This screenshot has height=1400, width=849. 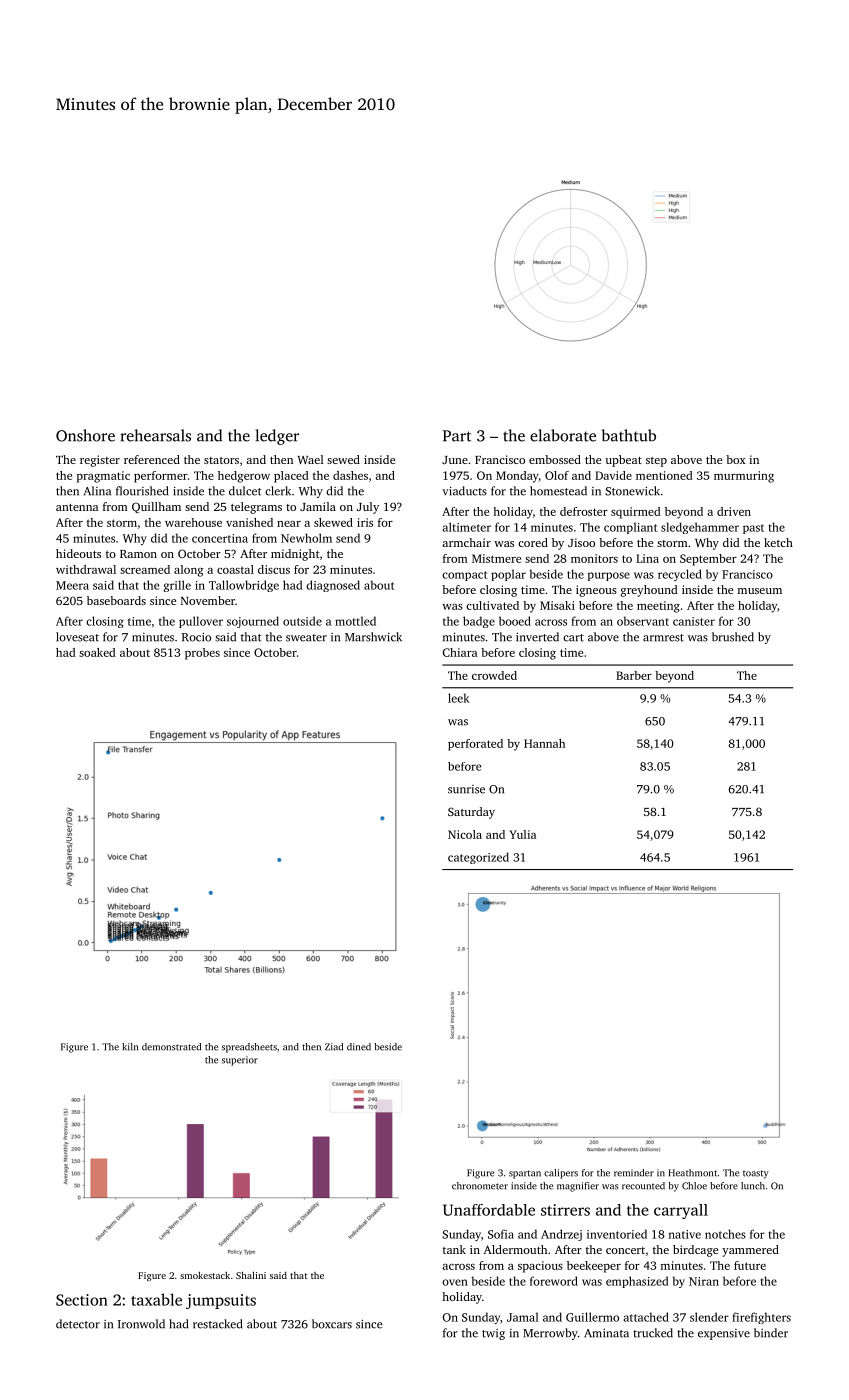 I want to click on midnight, so click(x=295, y=555).
